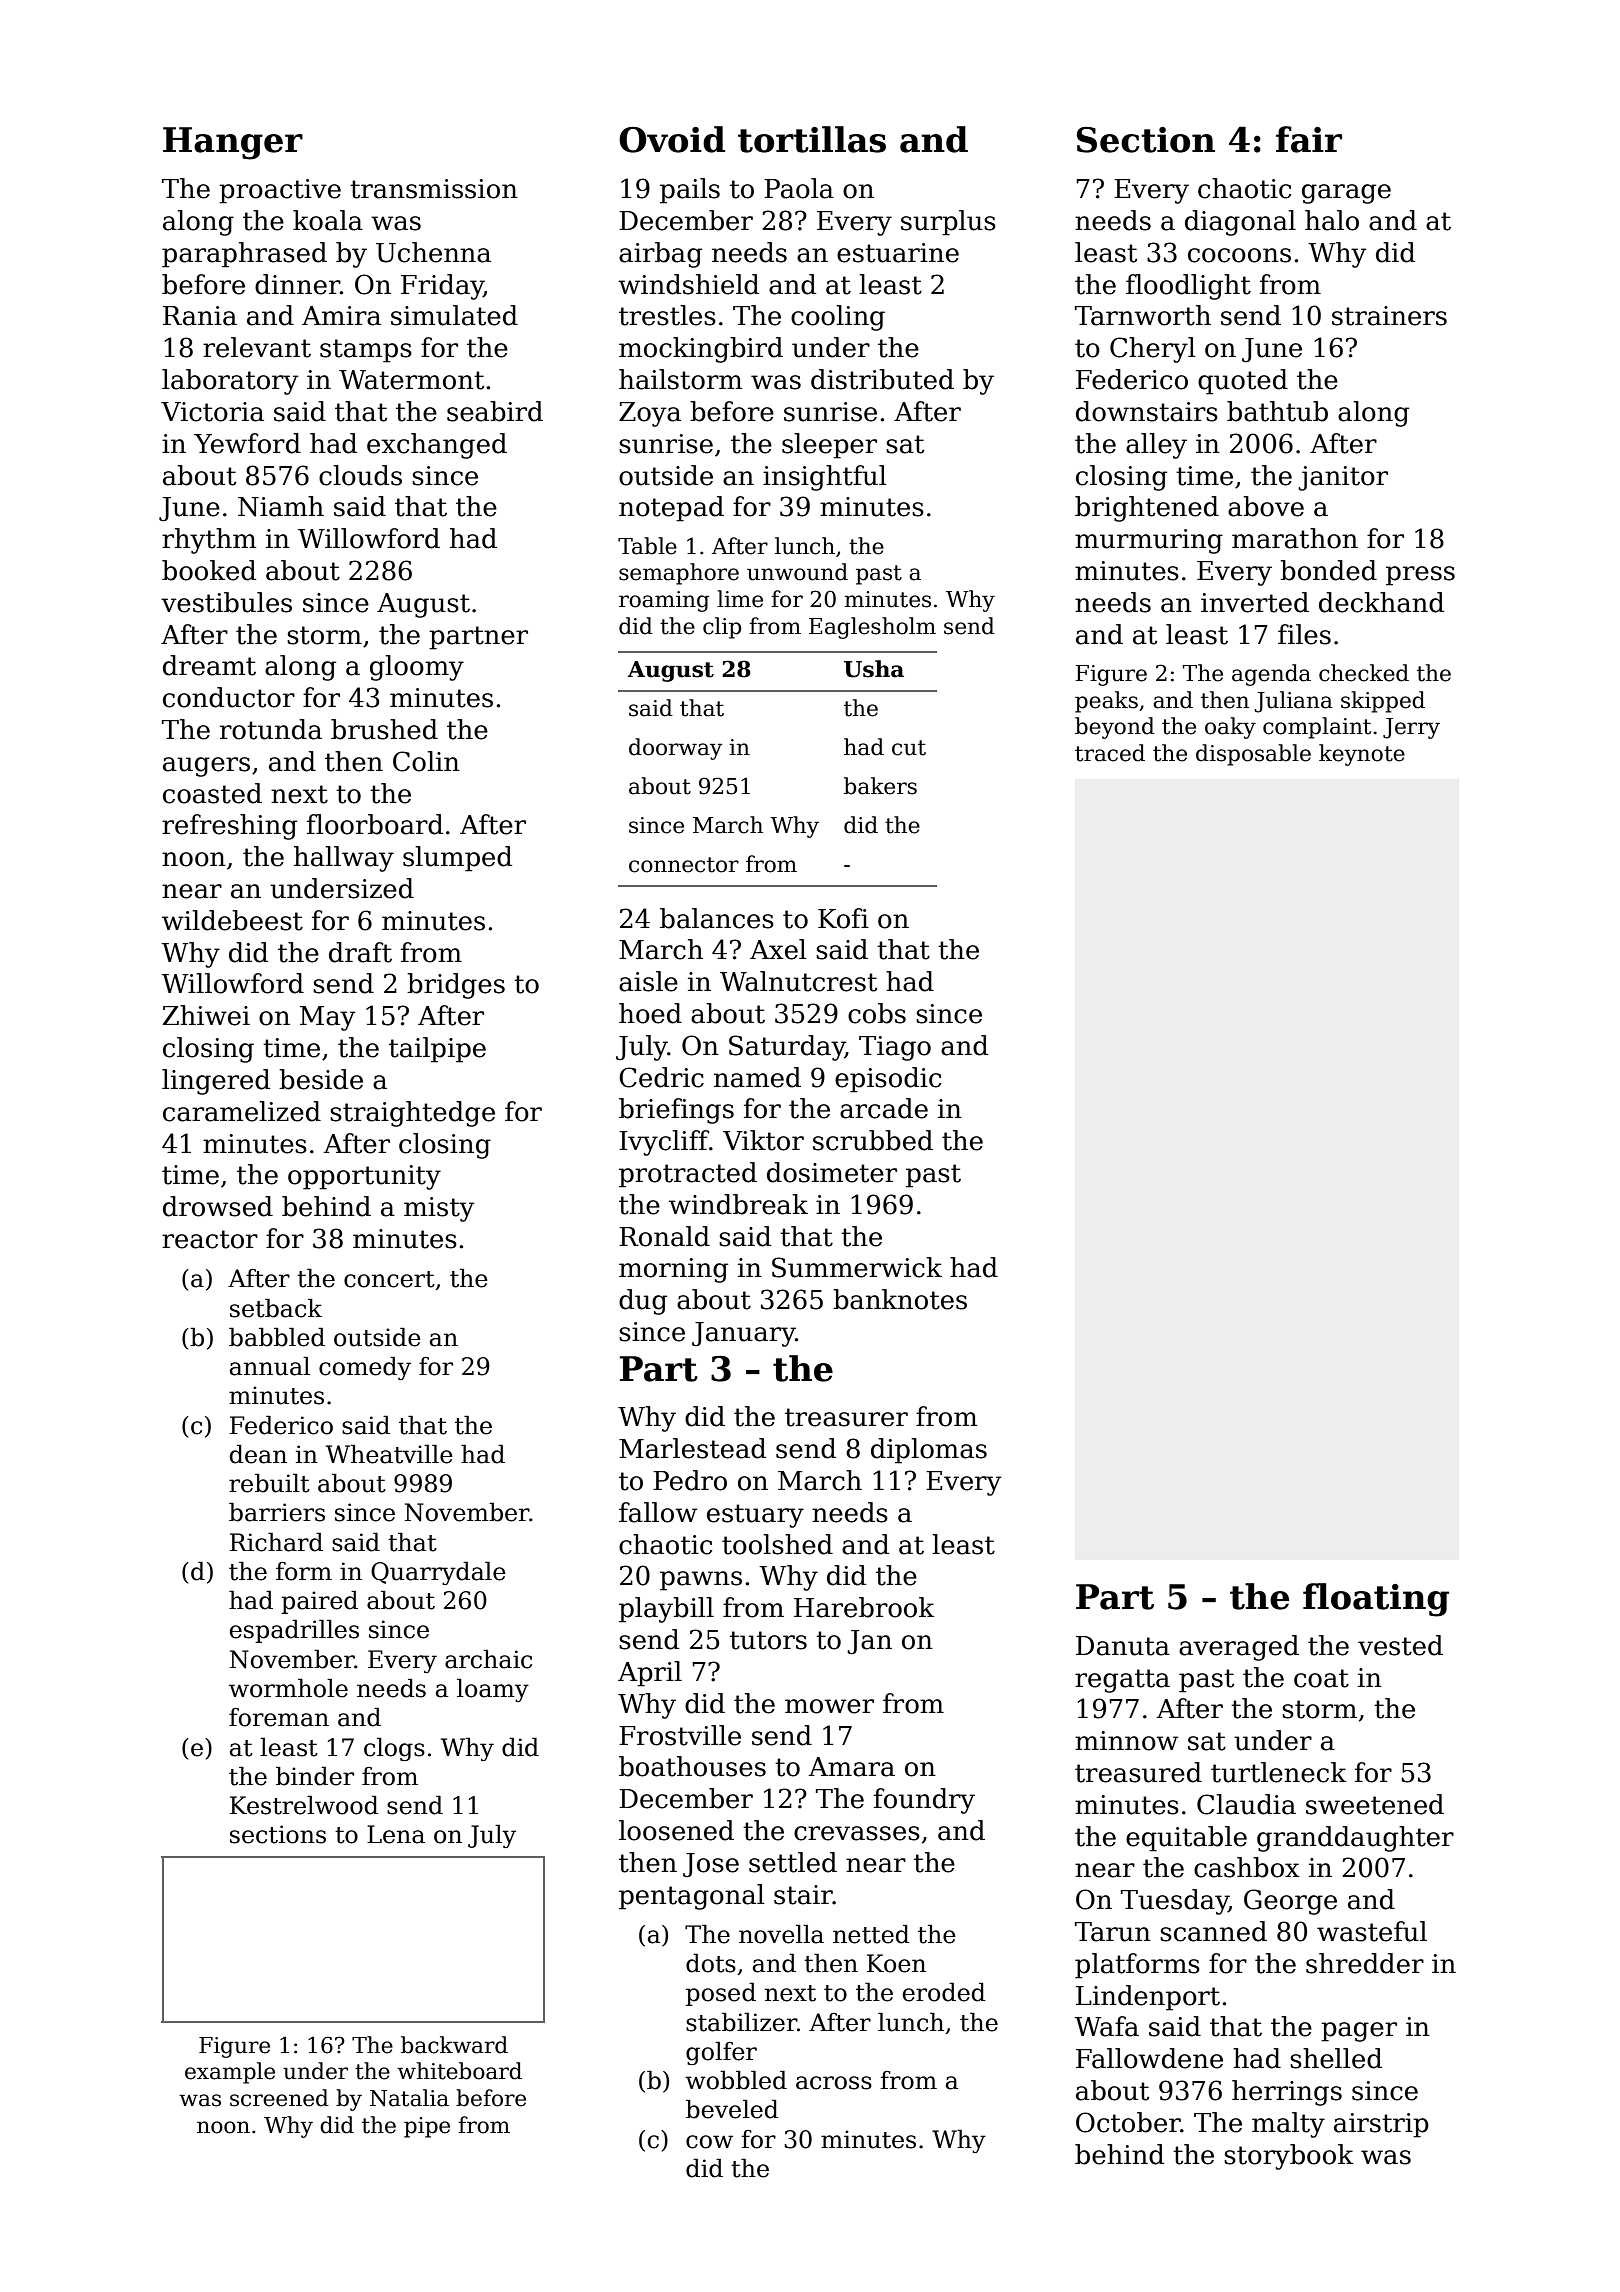 The image size is (1620, 2292). I want to click on beveled, so click(732, 2109).
